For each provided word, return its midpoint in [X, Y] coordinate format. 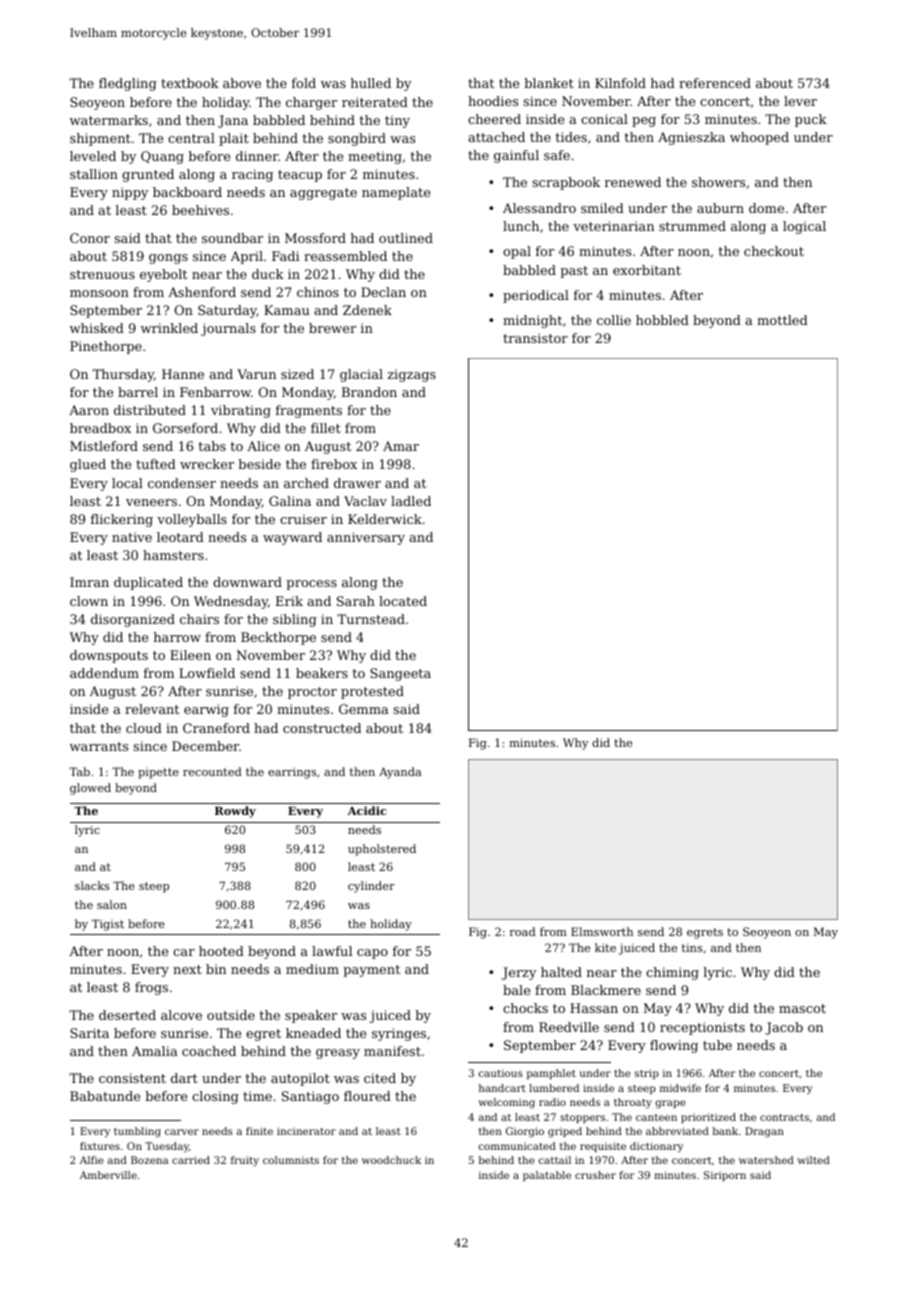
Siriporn [725, 1176]
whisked [97, 328]
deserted [127, 1015]
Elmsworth [602, 931]
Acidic [367, 810]
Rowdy [235, 812]
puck [811, 120]
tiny [397, 121]
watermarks [109, 120]
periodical [536, 296]
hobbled [662, 320]
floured [367, 1096]
